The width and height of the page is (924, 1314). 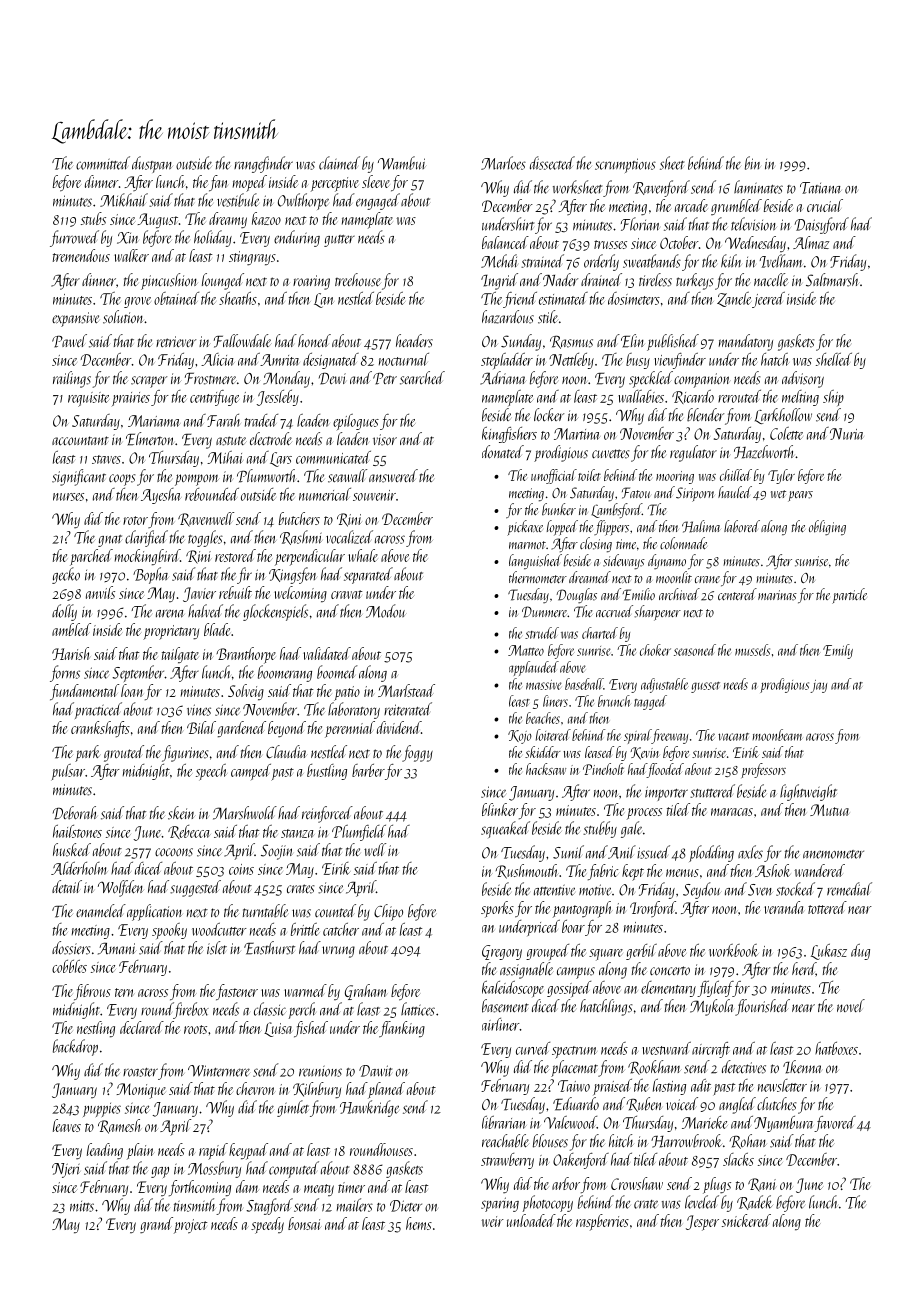 What do you see at coordinates (385, 379) in the page?
I see `Petr` at bounding box center [385, 379].
